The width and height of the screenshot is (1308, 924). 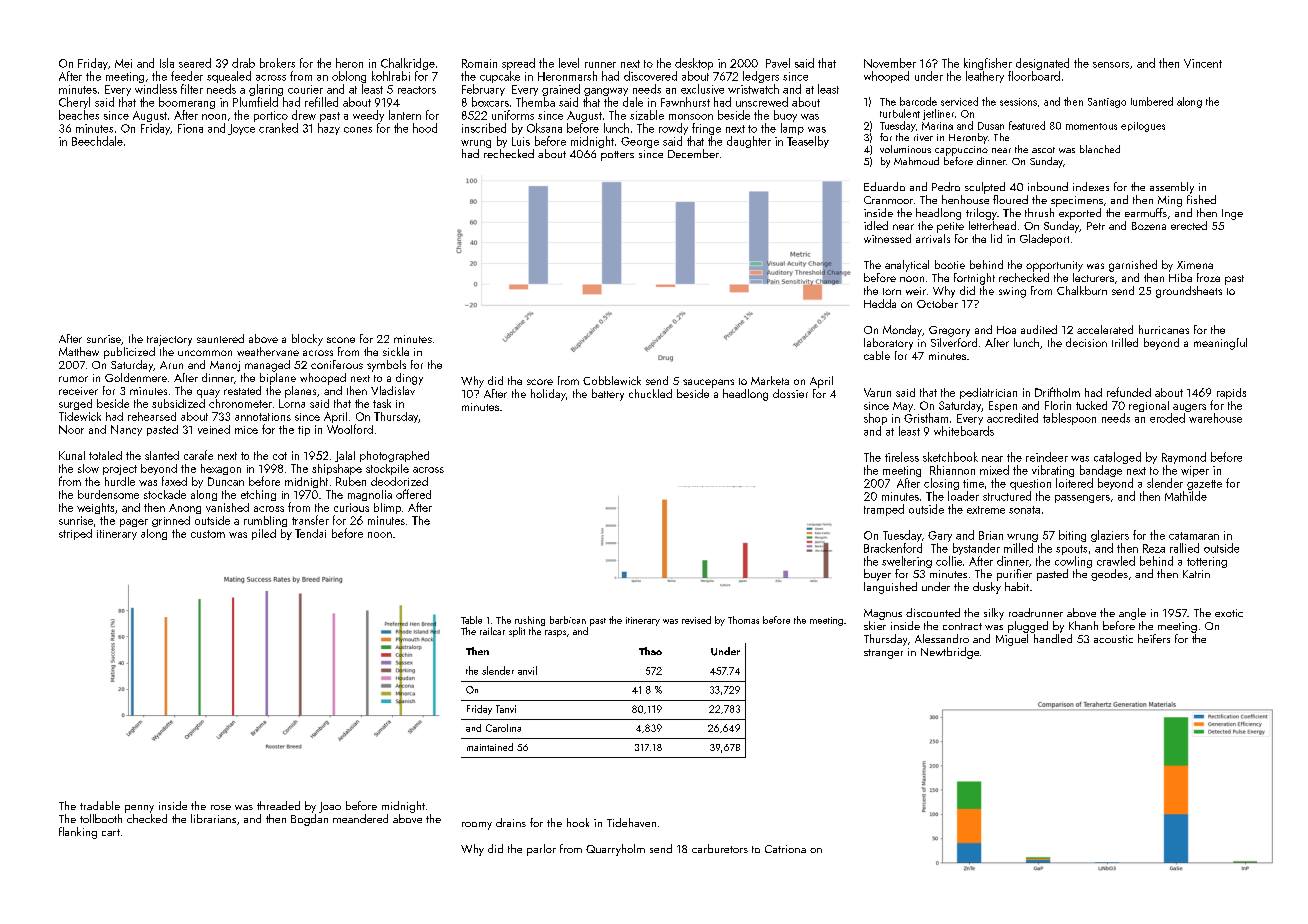 What do you see at coordinates (330, 807) in the screenshot?
I see `Joao` at bounding box center [330, 807].
